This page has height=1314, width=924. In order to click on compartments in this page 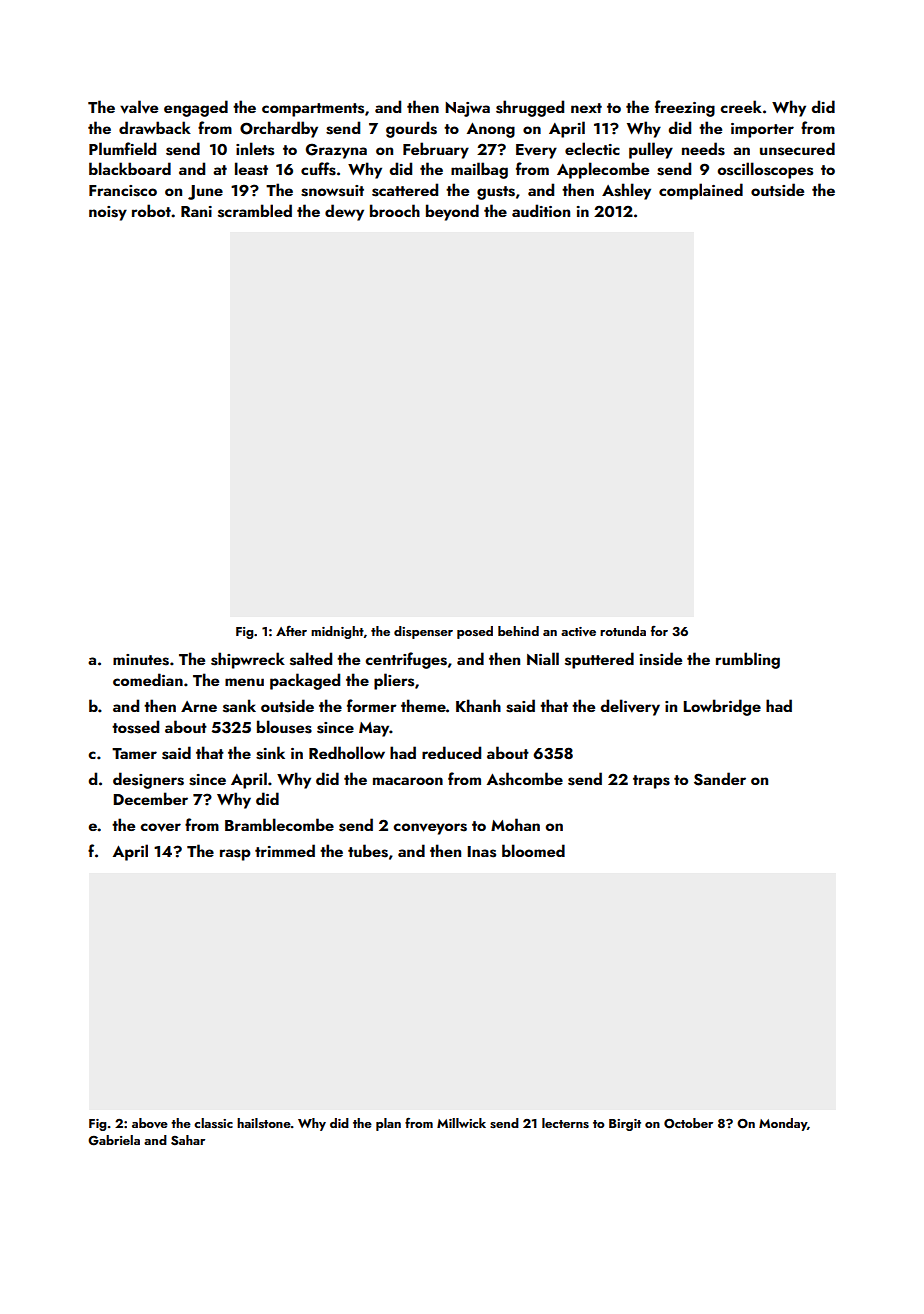, I will do `click(313, 110)`.
